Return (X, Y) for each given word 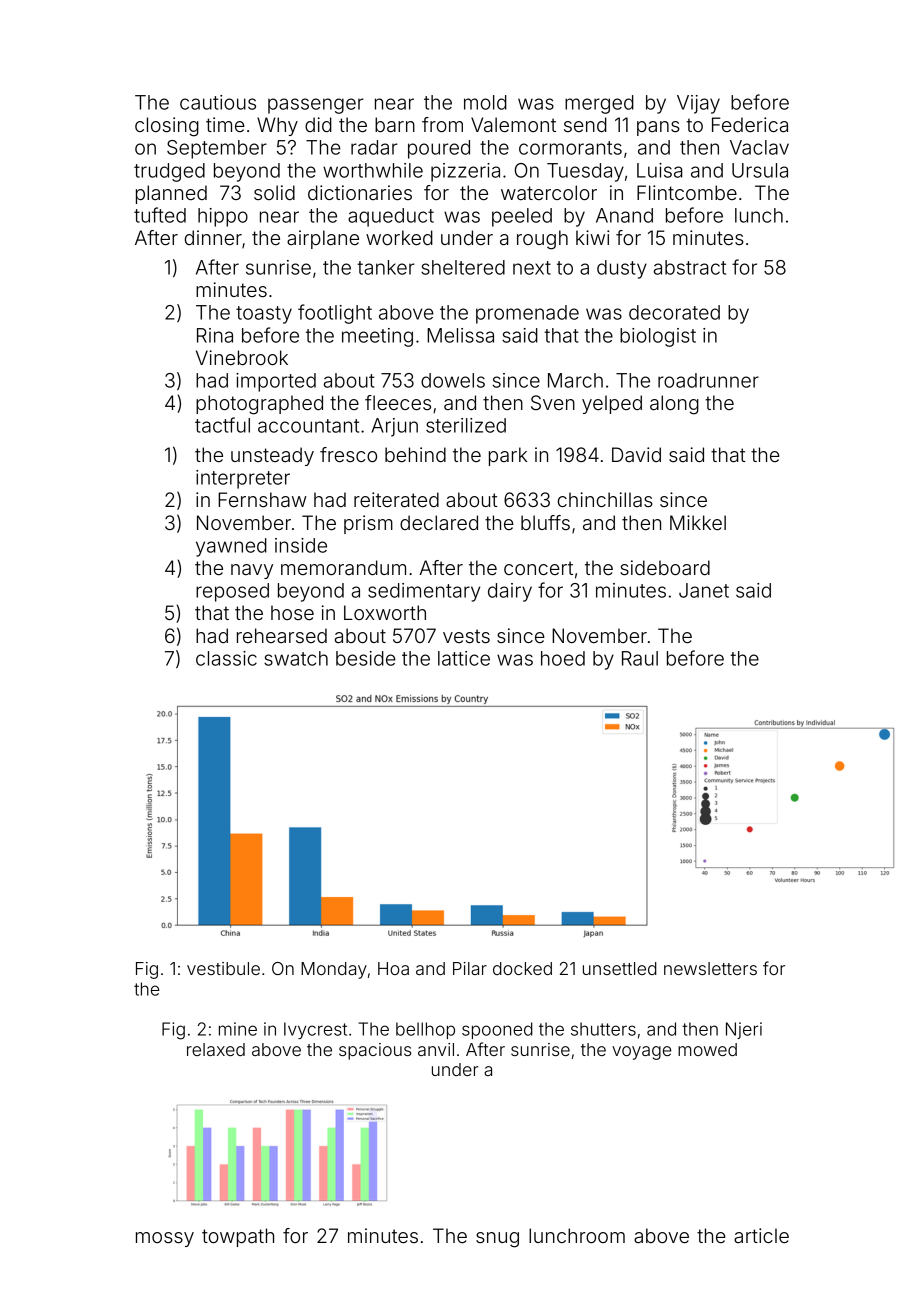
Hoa (393, 968)
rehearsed (282, 635)
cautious (218, 102)
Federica (750, 124)
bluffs (545, 522)
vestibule (223, 968)
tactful (222, 425)
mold (485, 102)
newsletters (710, 968)
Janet (704, 590)
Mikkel (698, 522)
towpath (238, 1237)
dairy (510, 592)
